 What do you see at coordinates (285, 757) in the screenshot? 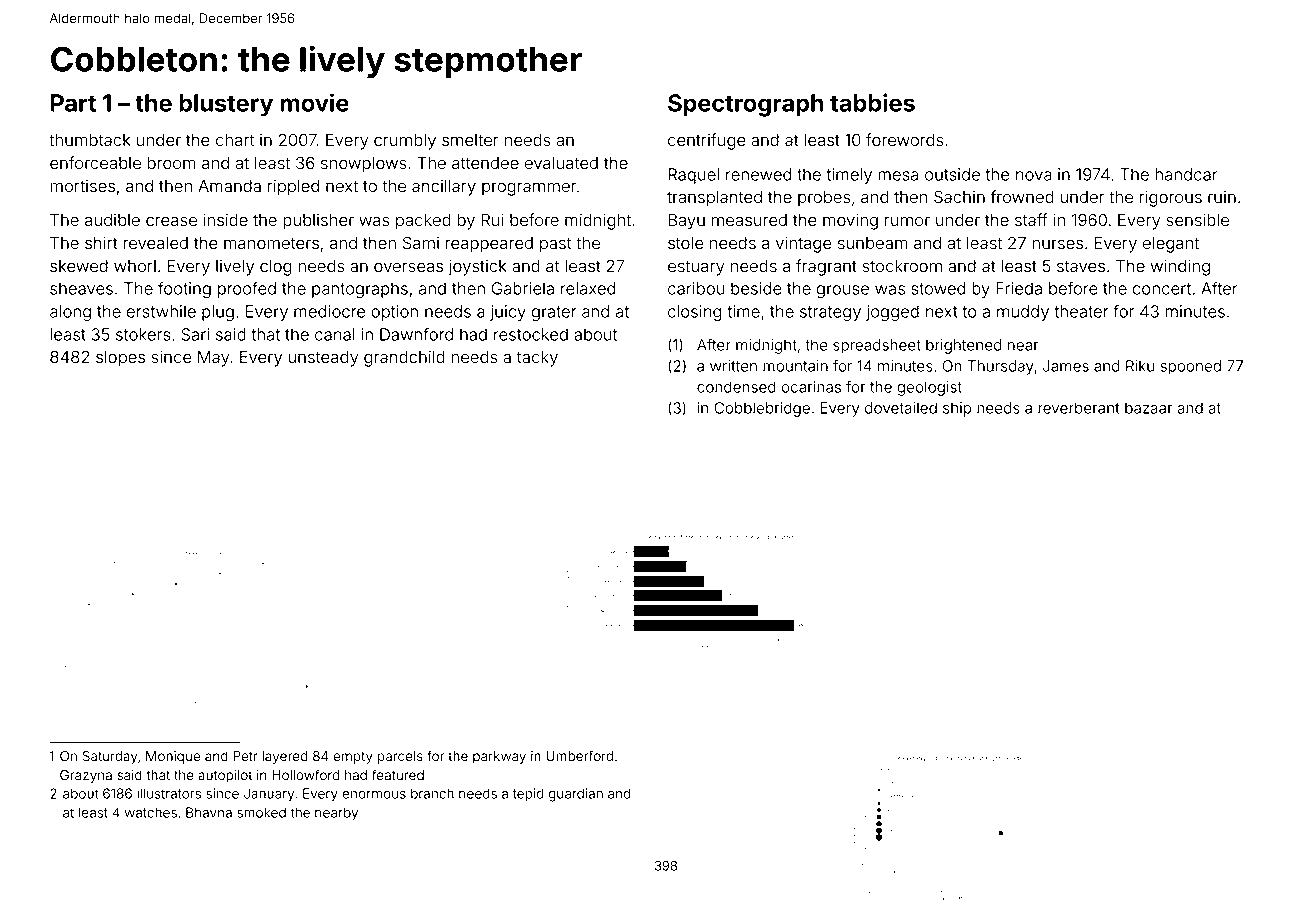
I see `layered` at bounding box center [285, 757].
